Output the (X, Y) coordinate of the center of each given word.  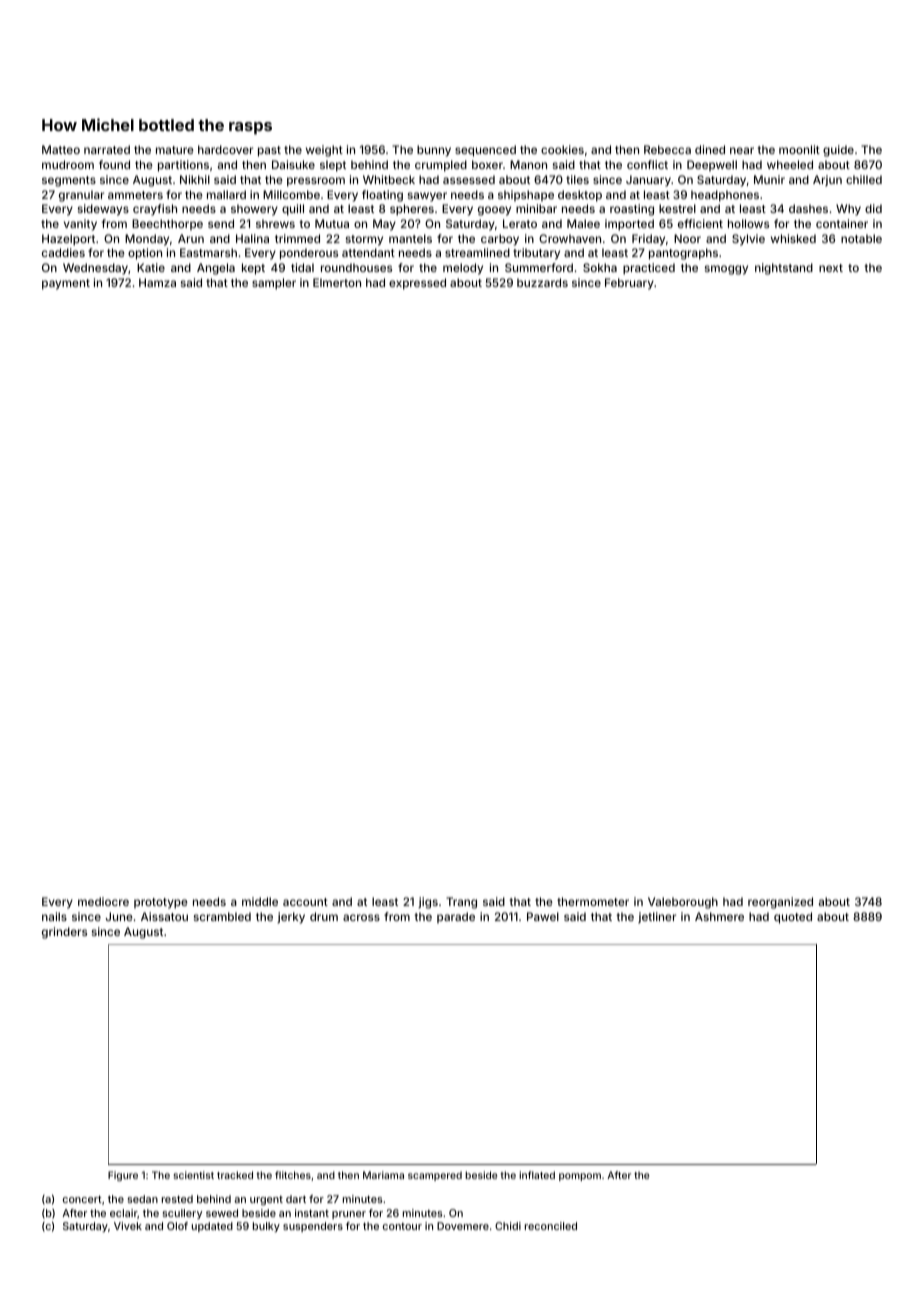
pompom (580, 1177)
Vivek (128, 1226)
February (629, 284)
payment (66, 284)
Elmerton (337, 282)
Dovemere (463, 1226)
